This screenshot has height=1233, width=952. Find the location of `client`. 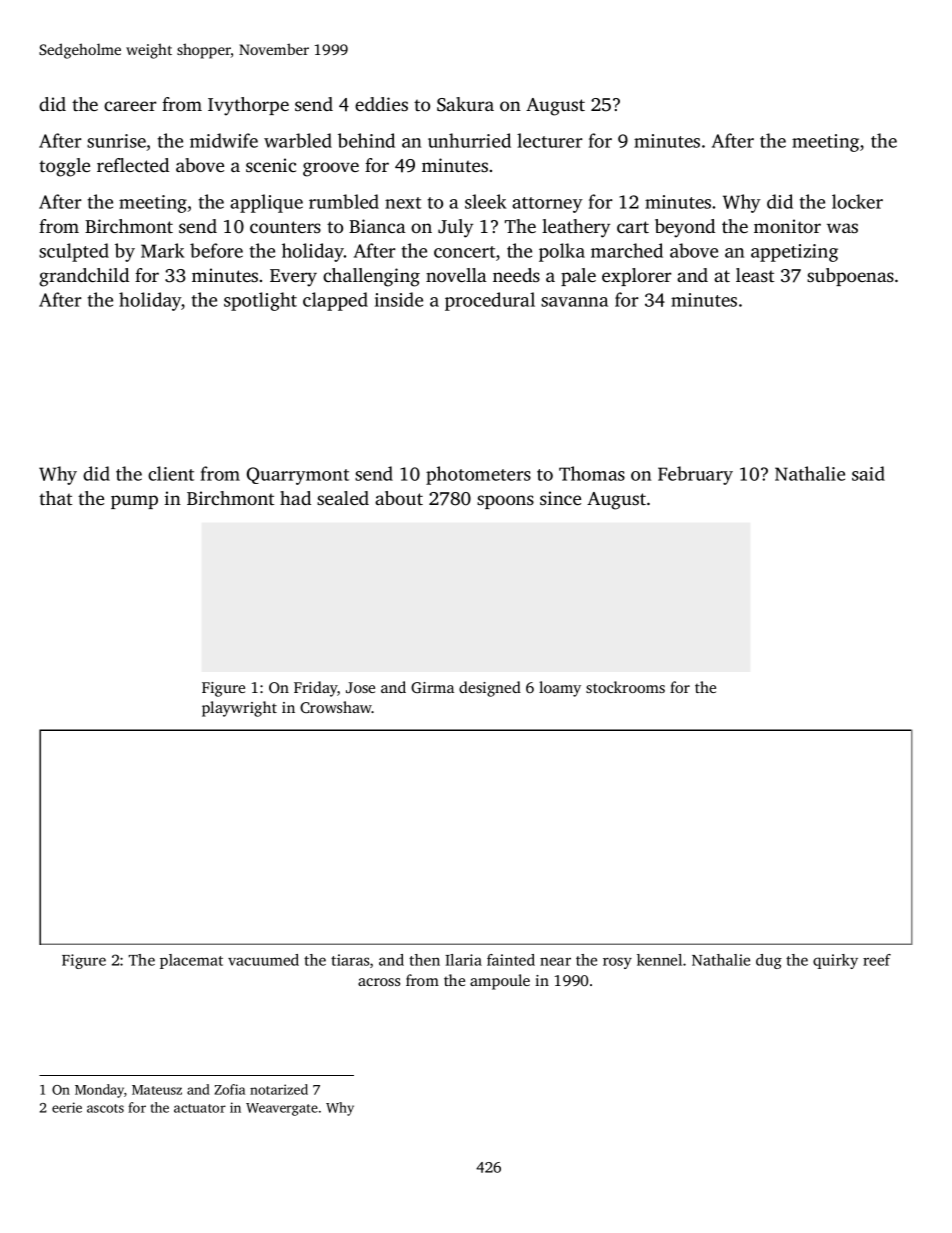

client is located at coordinates (171, 473).
